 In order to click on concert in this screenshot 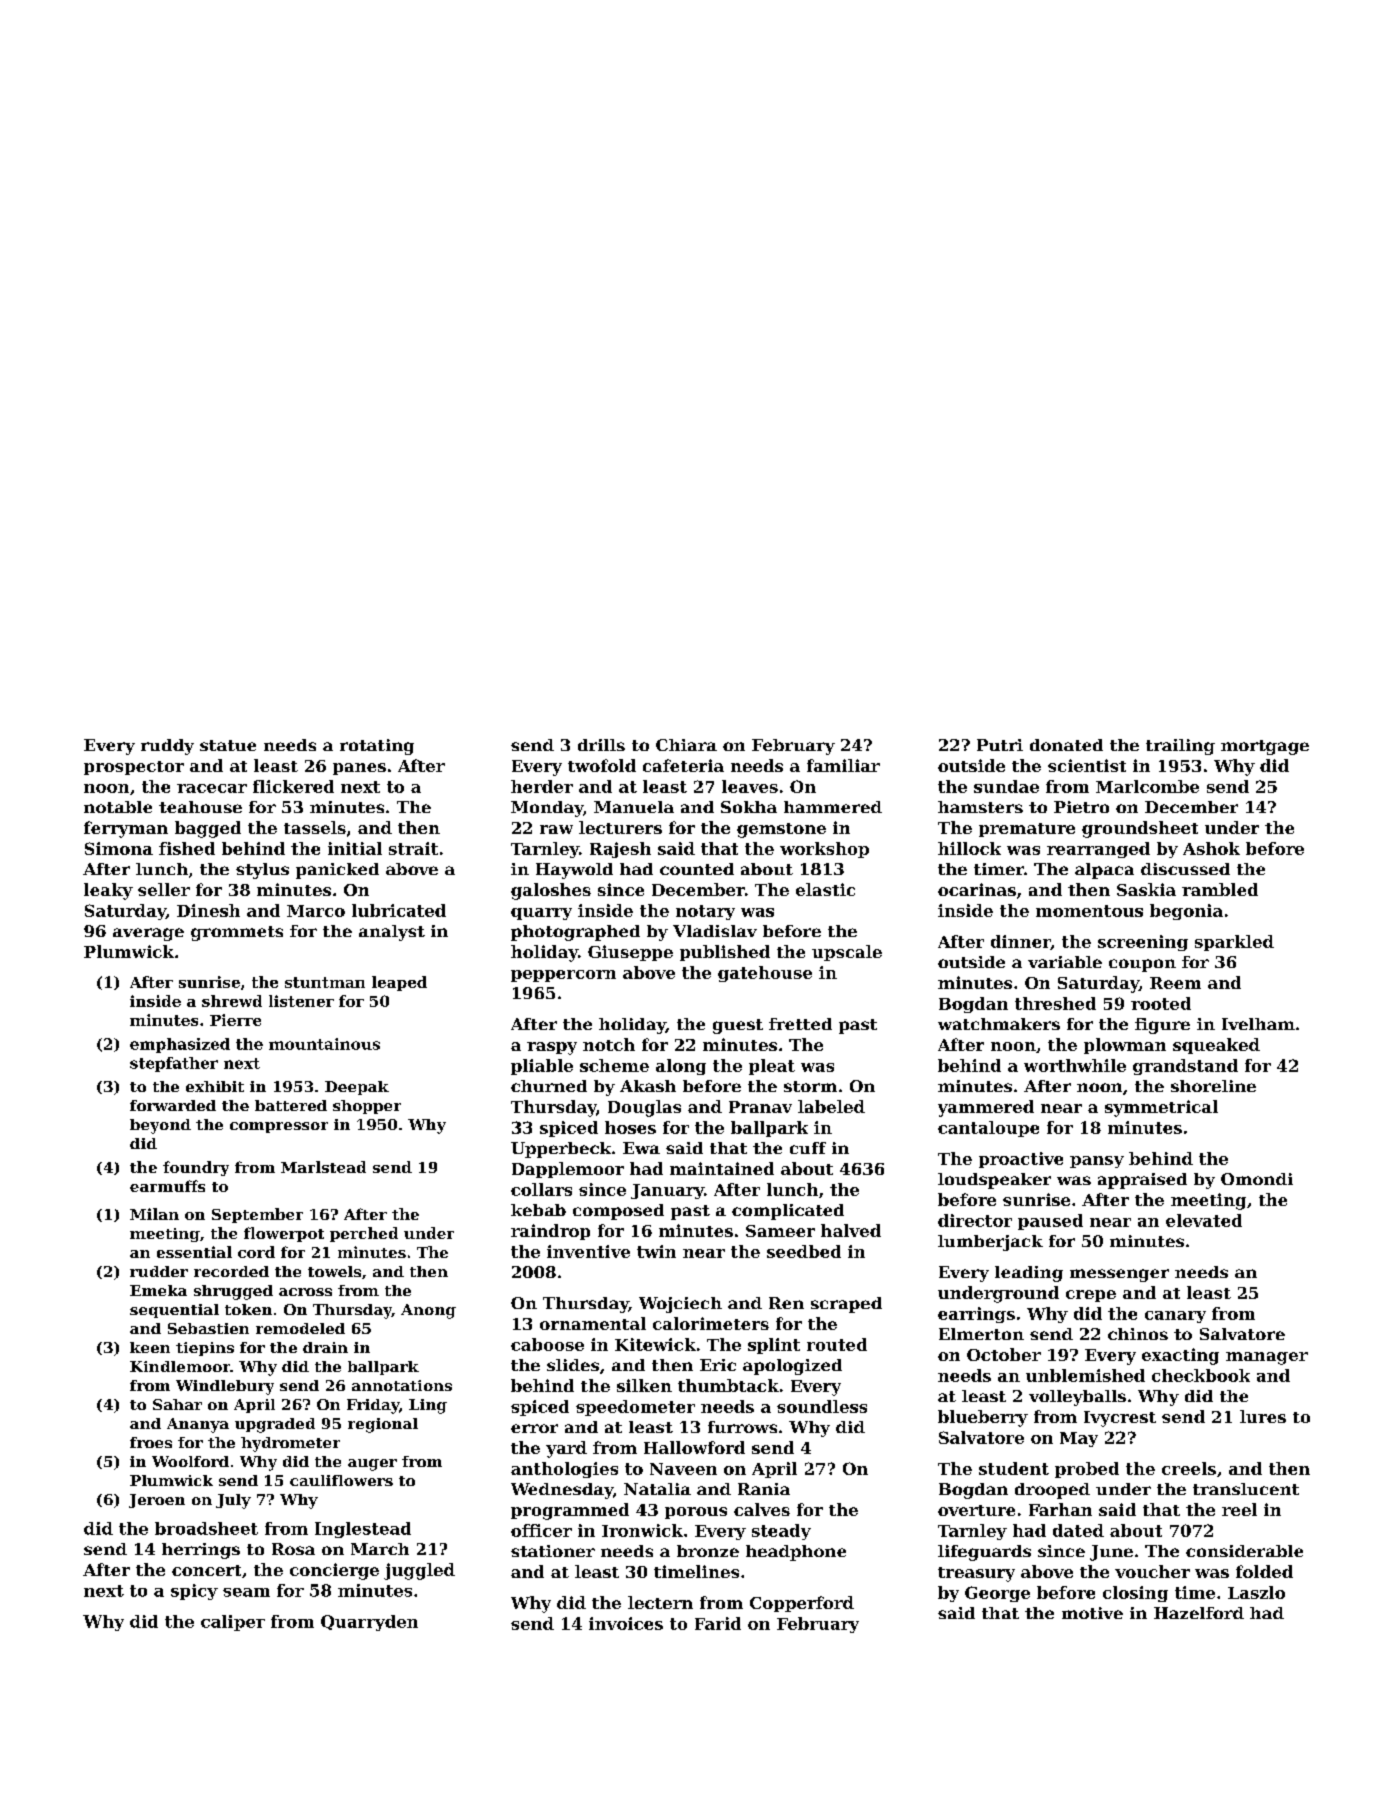, I will do `click(206, 1570)`.
